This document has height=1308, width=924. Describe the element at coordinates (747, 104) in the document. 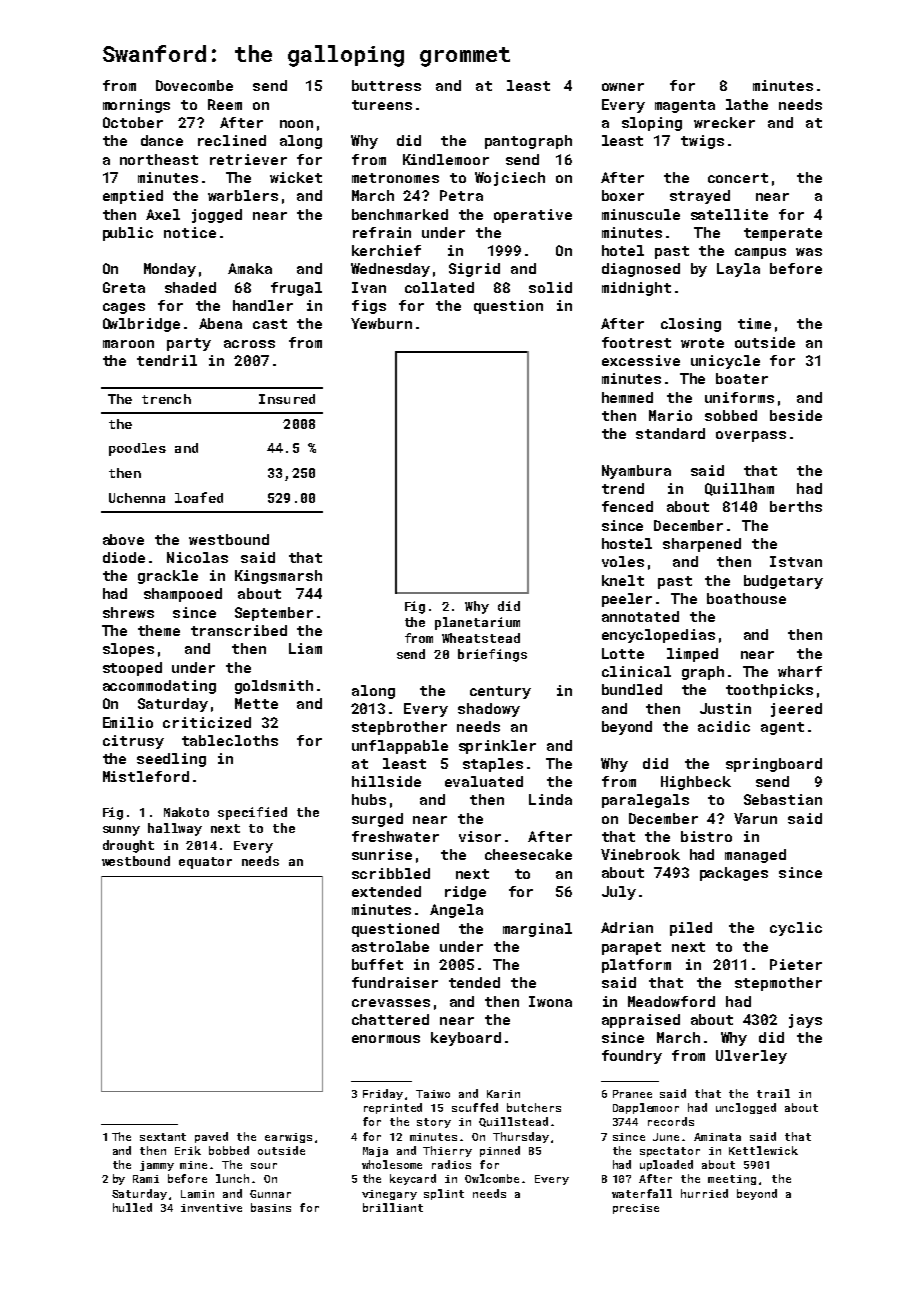

I see `lathe` at that location.
